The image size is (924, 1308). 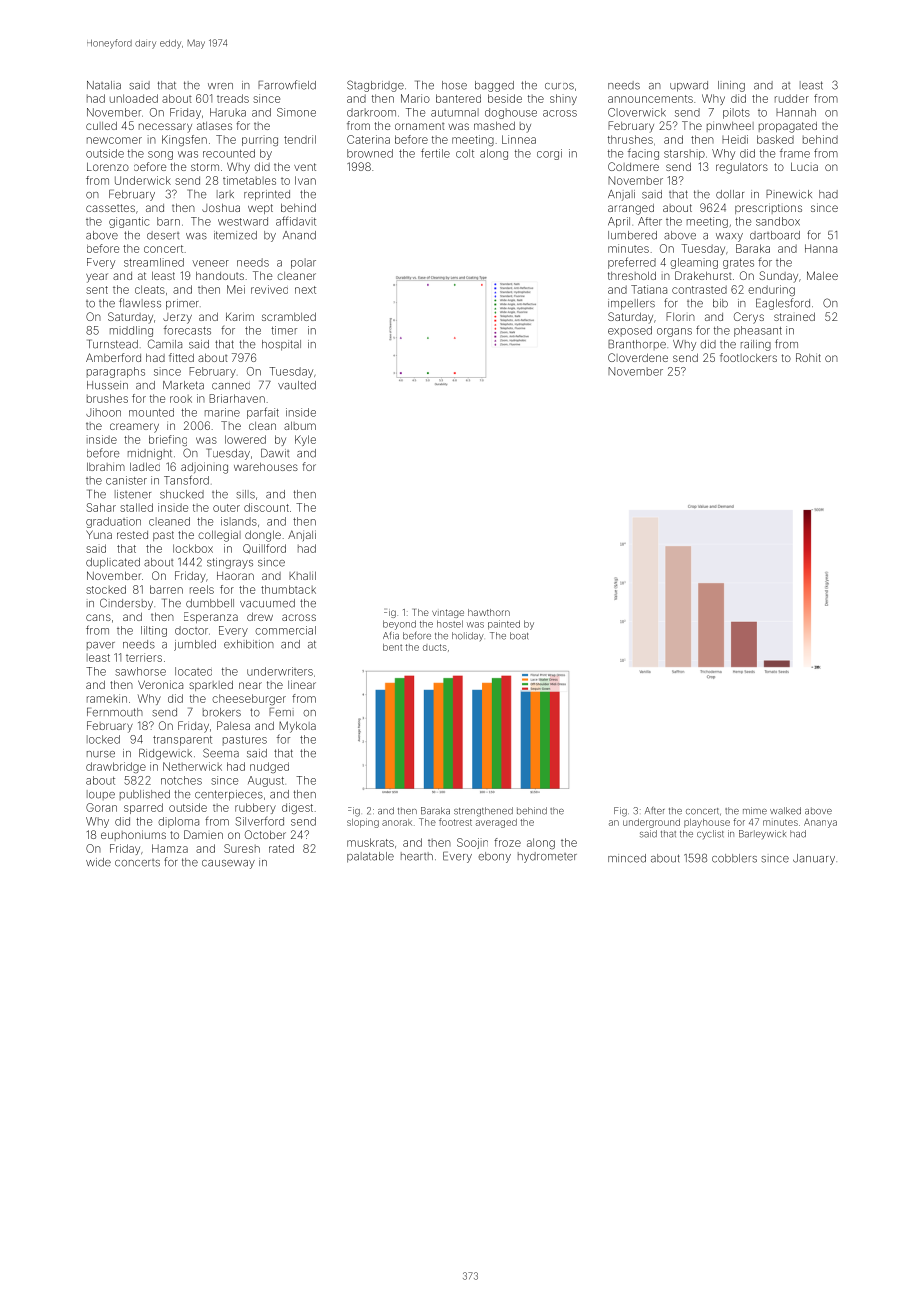 I want to click on walked, so click(x=785, y=811).
